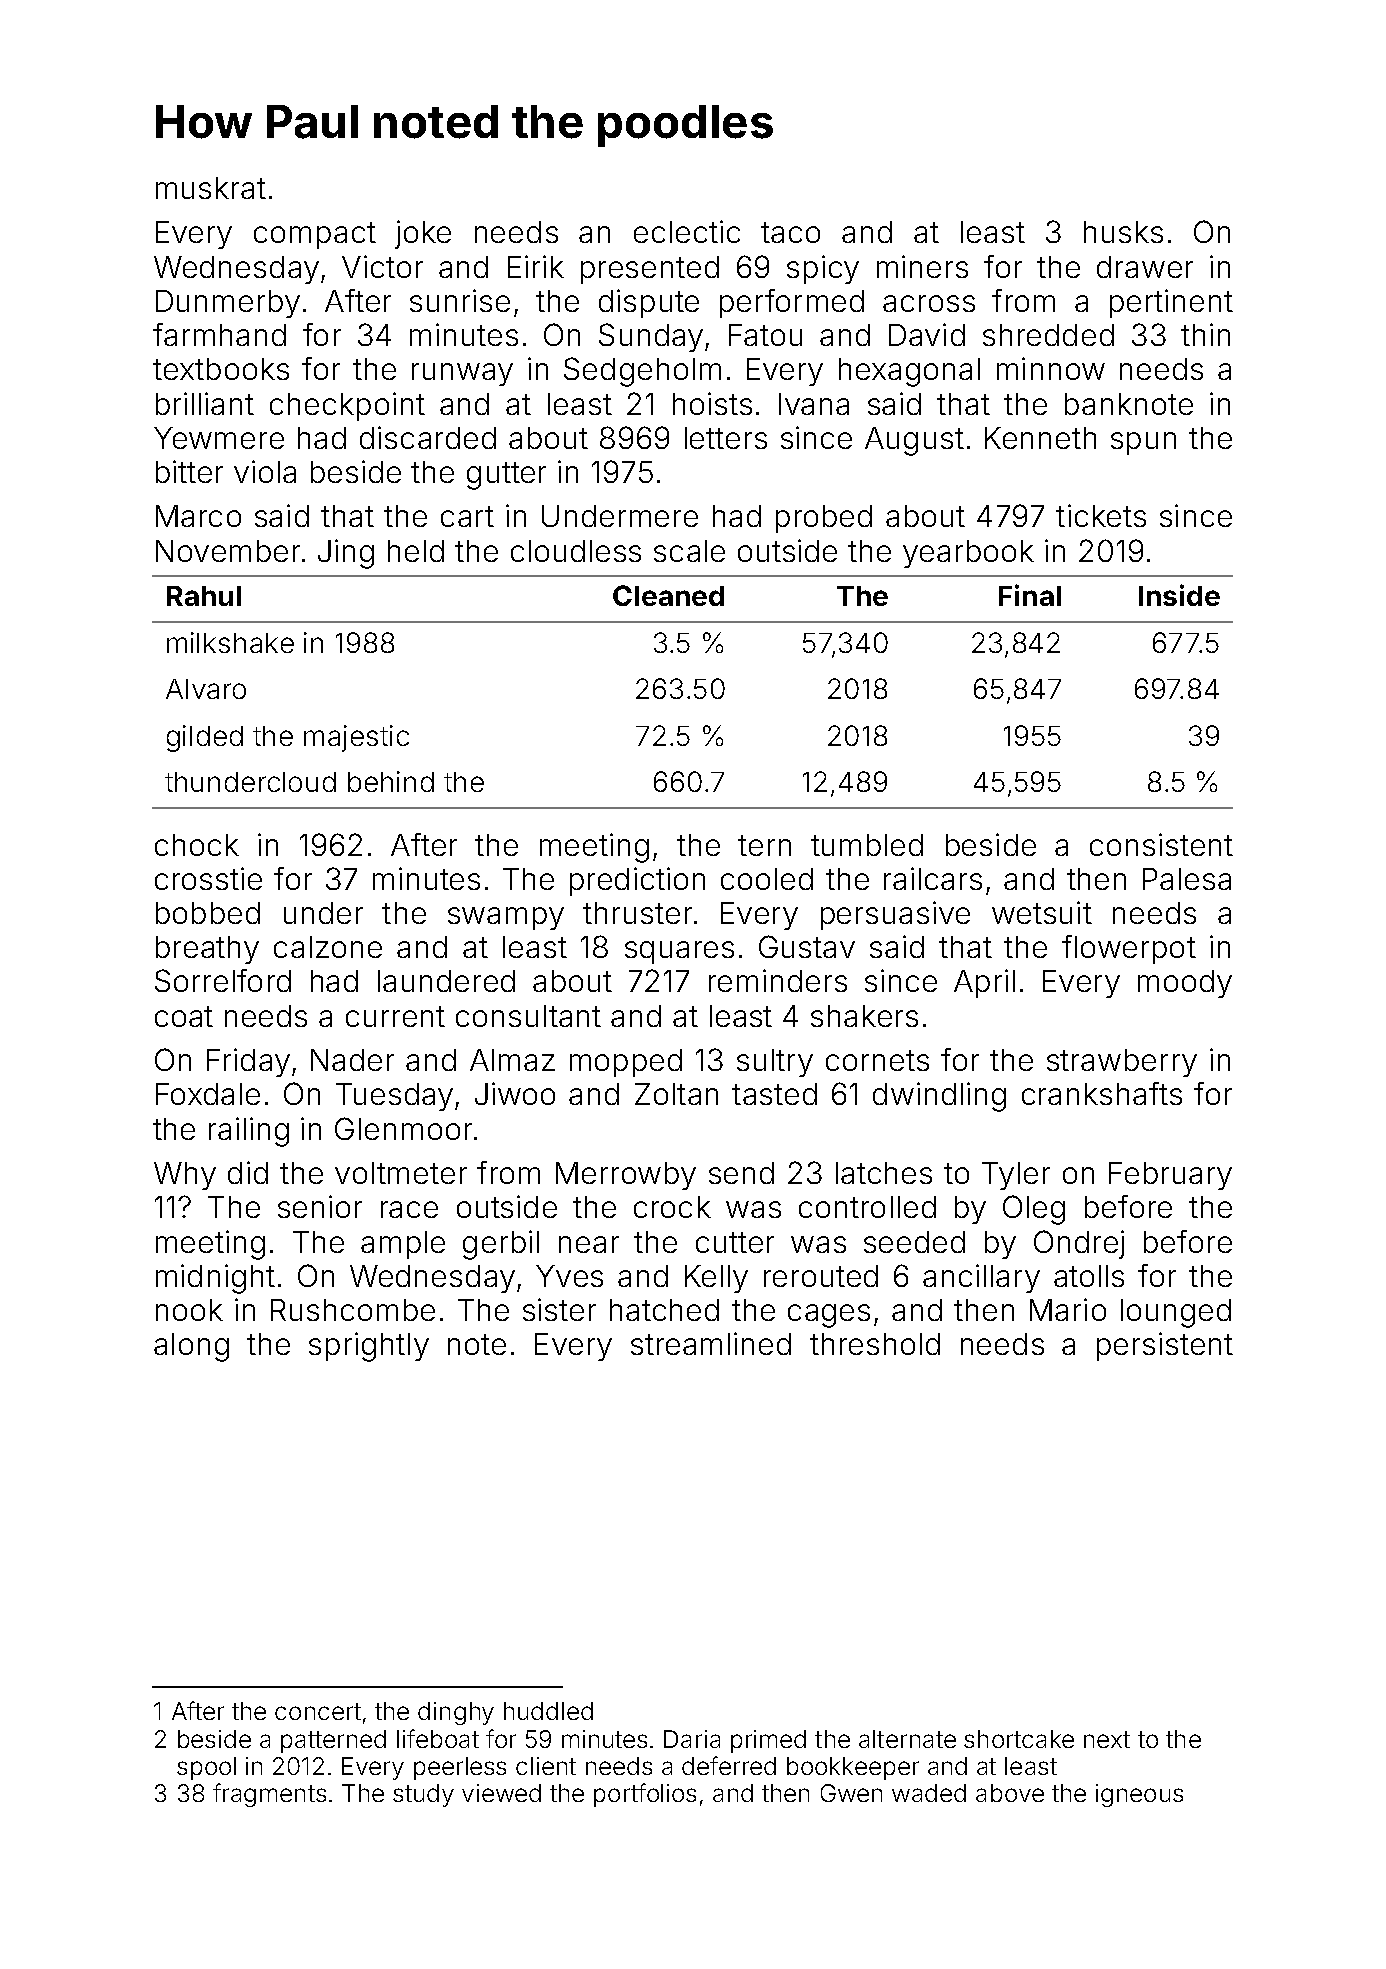 Image resolution: width=1386 pixels, height=1969 pixels. What do you see at coordinates (929, 1793) in the page?
I see `waded` at bounding box center [929, 1793].
